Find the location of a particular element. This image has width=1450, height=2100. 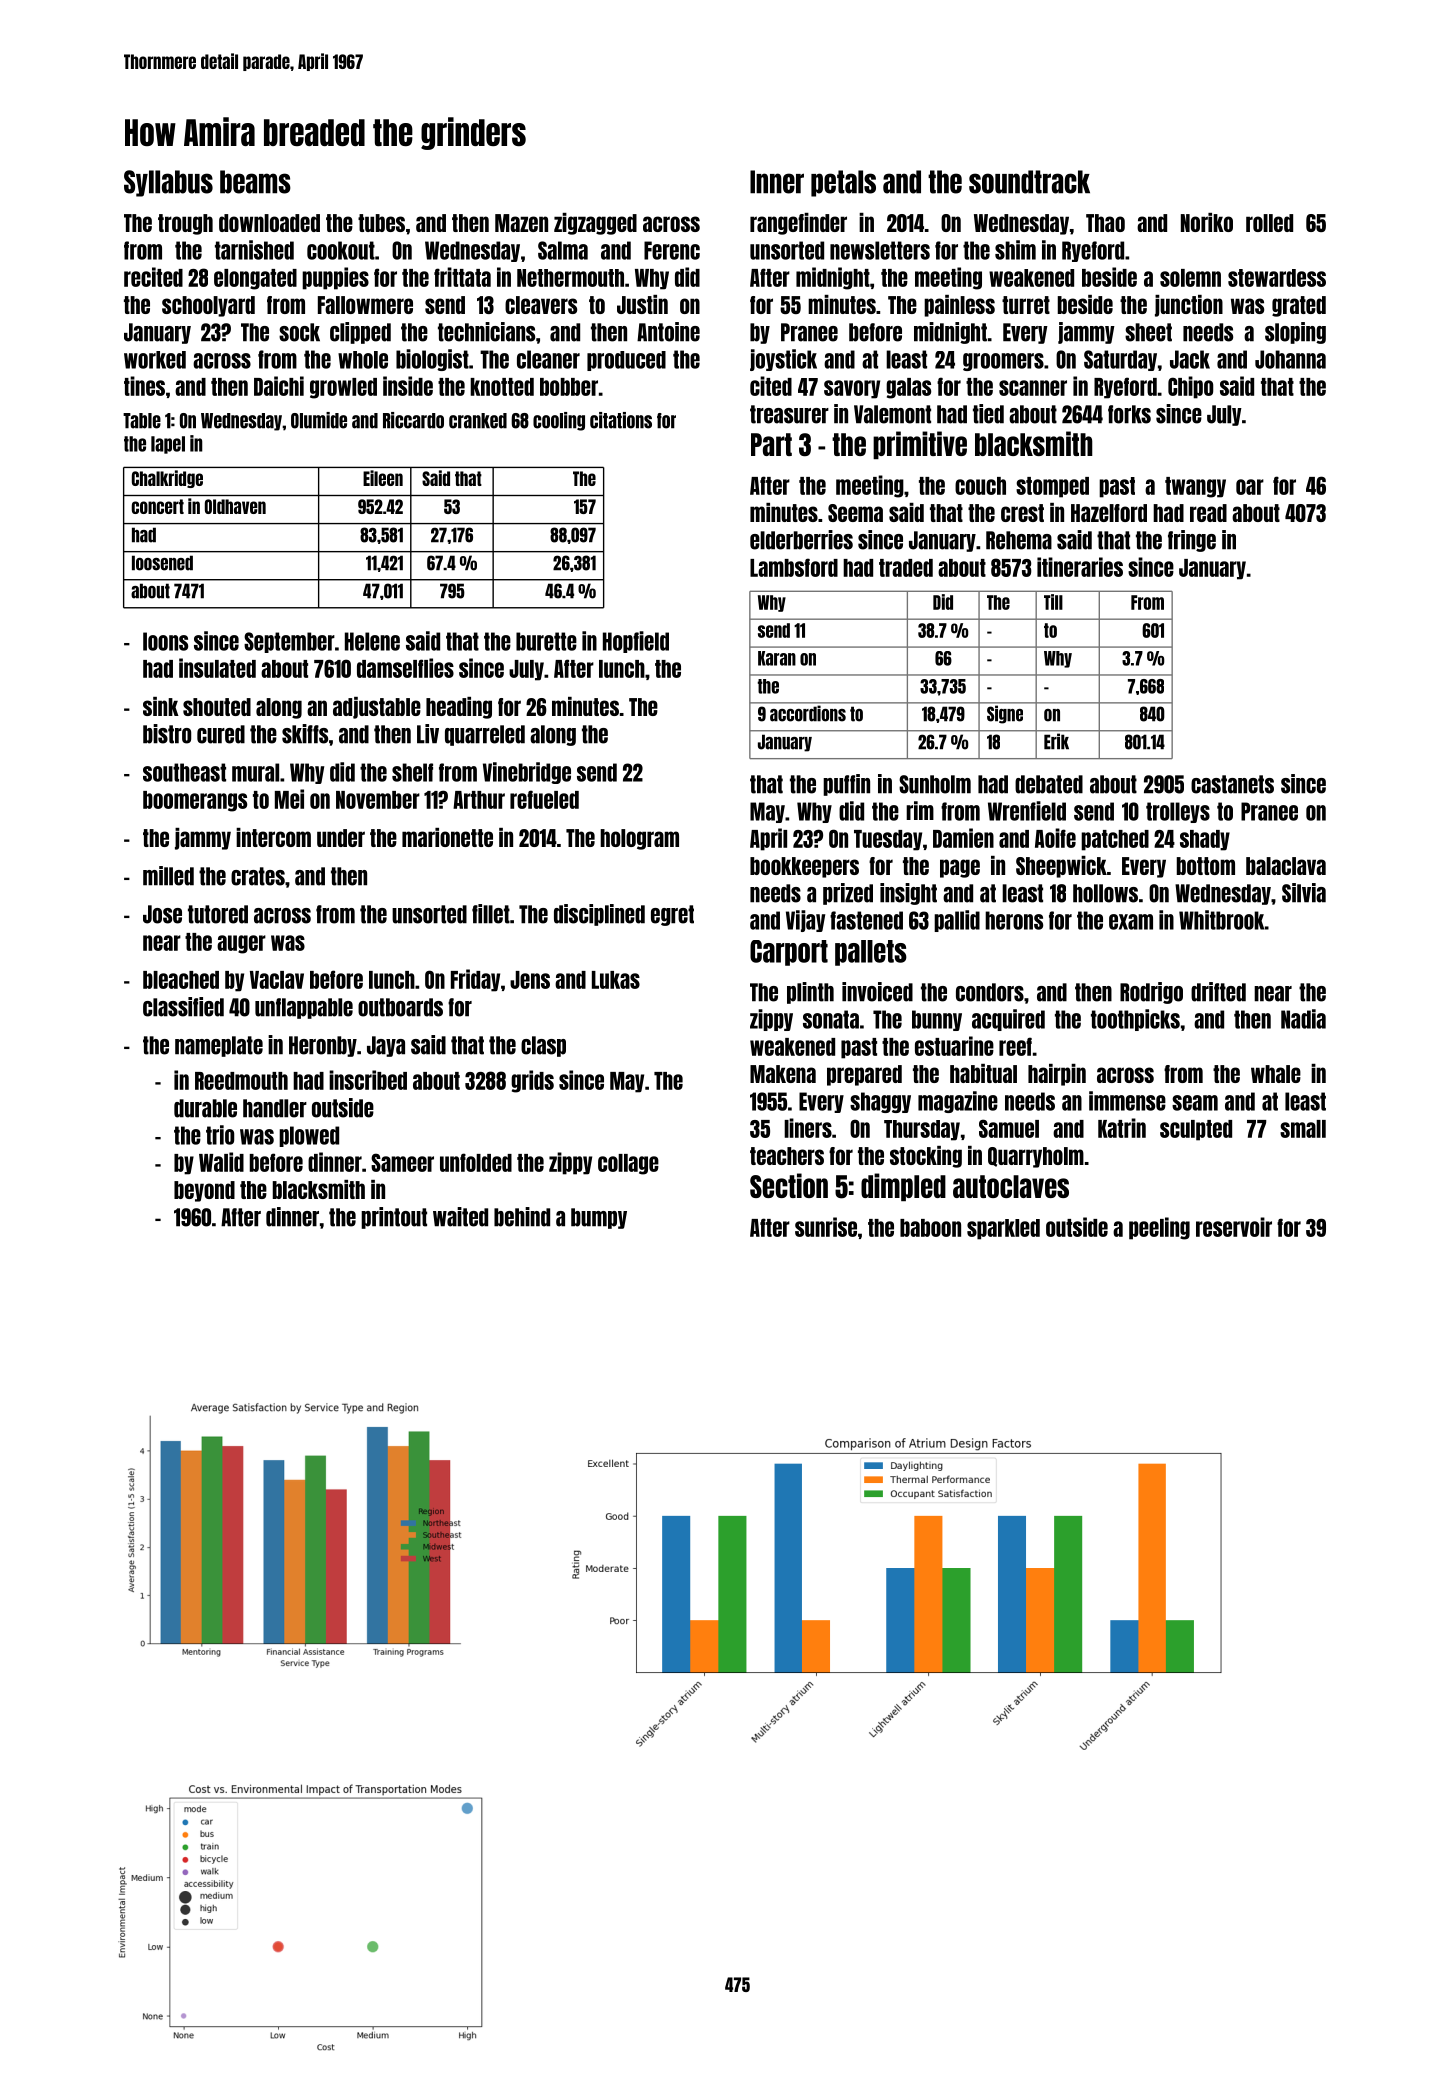

castanets is located at coordinates (1232, 784).
